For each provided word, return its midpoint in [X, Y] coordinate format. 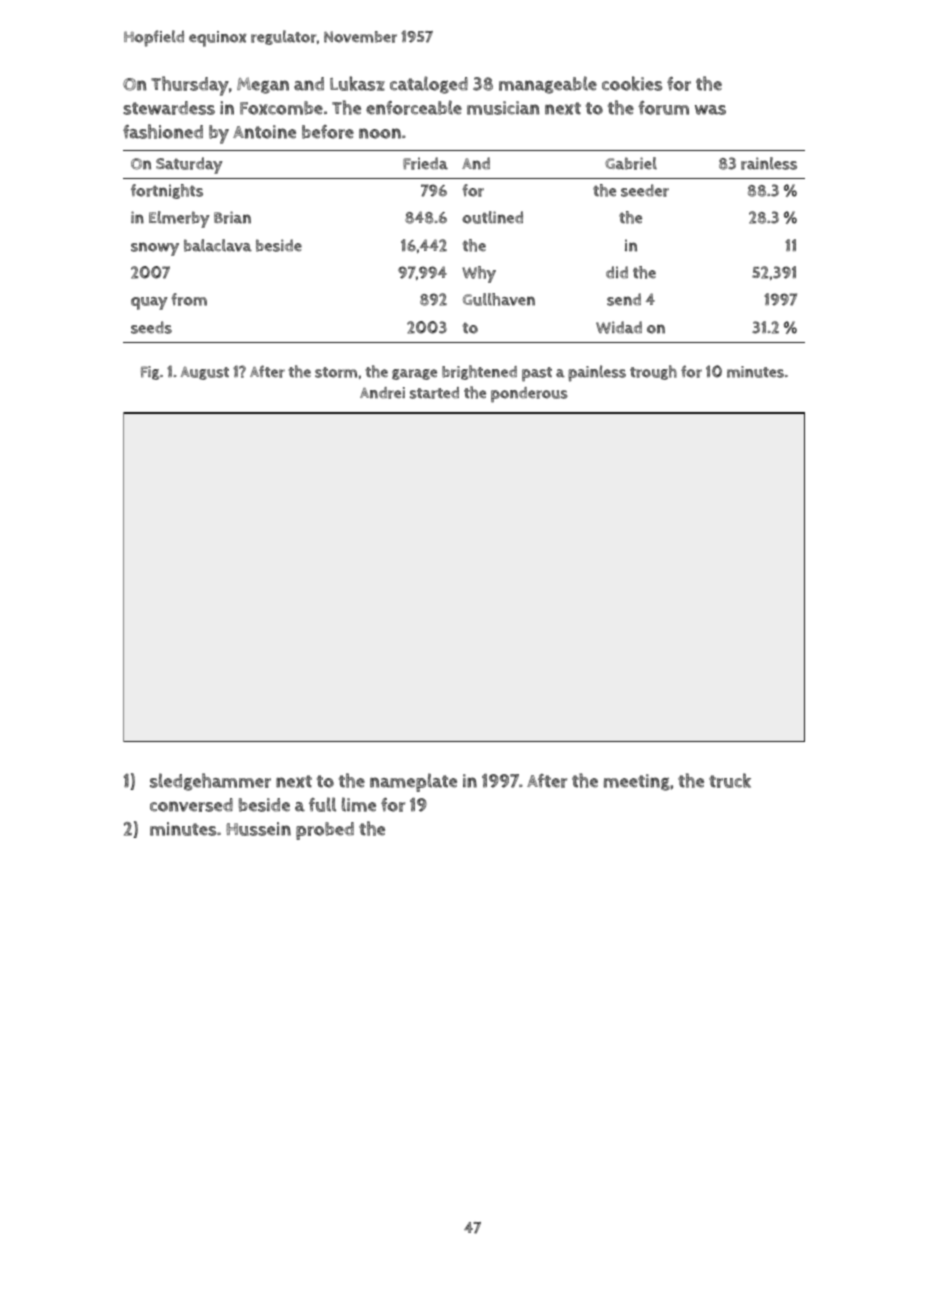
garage [414, 374]
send [624, 299]
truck [730, 780]
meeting [637, 782]
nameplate [413, 782]
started [434, 393]
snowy [155, 249]
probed [325, 831]
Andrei [382, 393]
